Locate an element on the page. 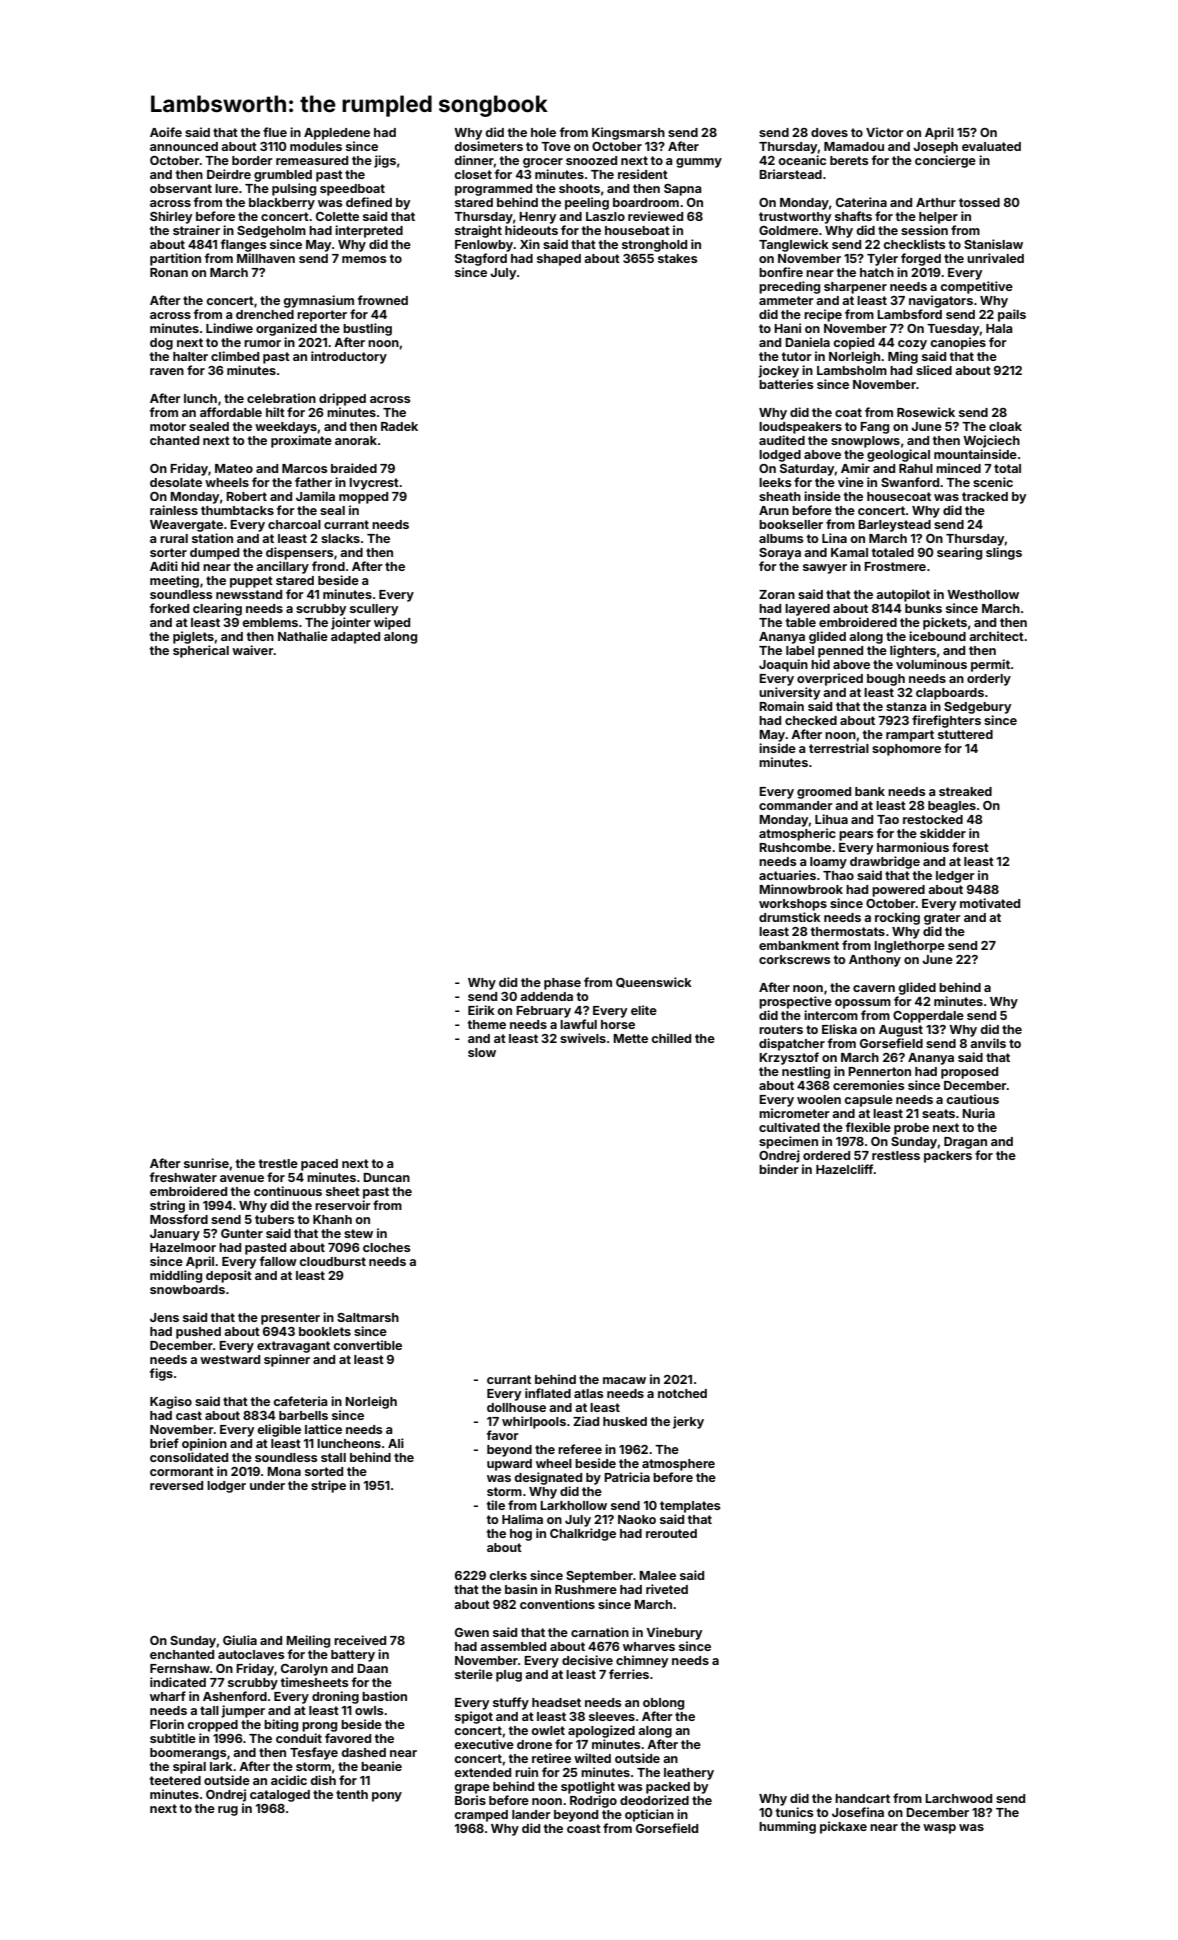  dog is located at coordinates (161, 344).
